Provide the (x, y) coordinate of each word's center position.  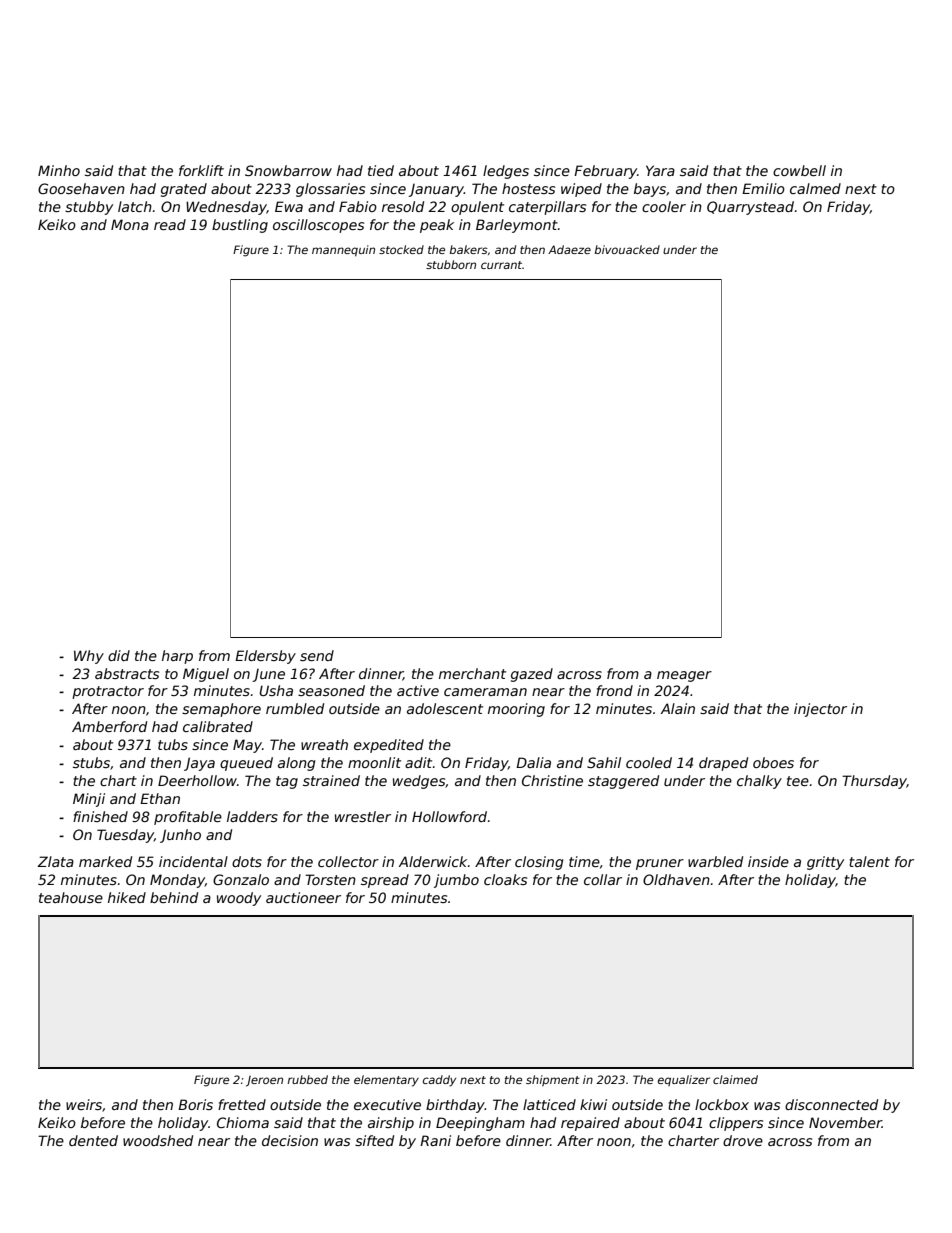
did (119, 655)
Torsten (330, 879)
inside (768, 861)
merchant (472, 673)
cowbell (799, 170)
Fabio (358, 206)
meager (684, 676)
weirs (84, 1104)
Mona (130, 224)
